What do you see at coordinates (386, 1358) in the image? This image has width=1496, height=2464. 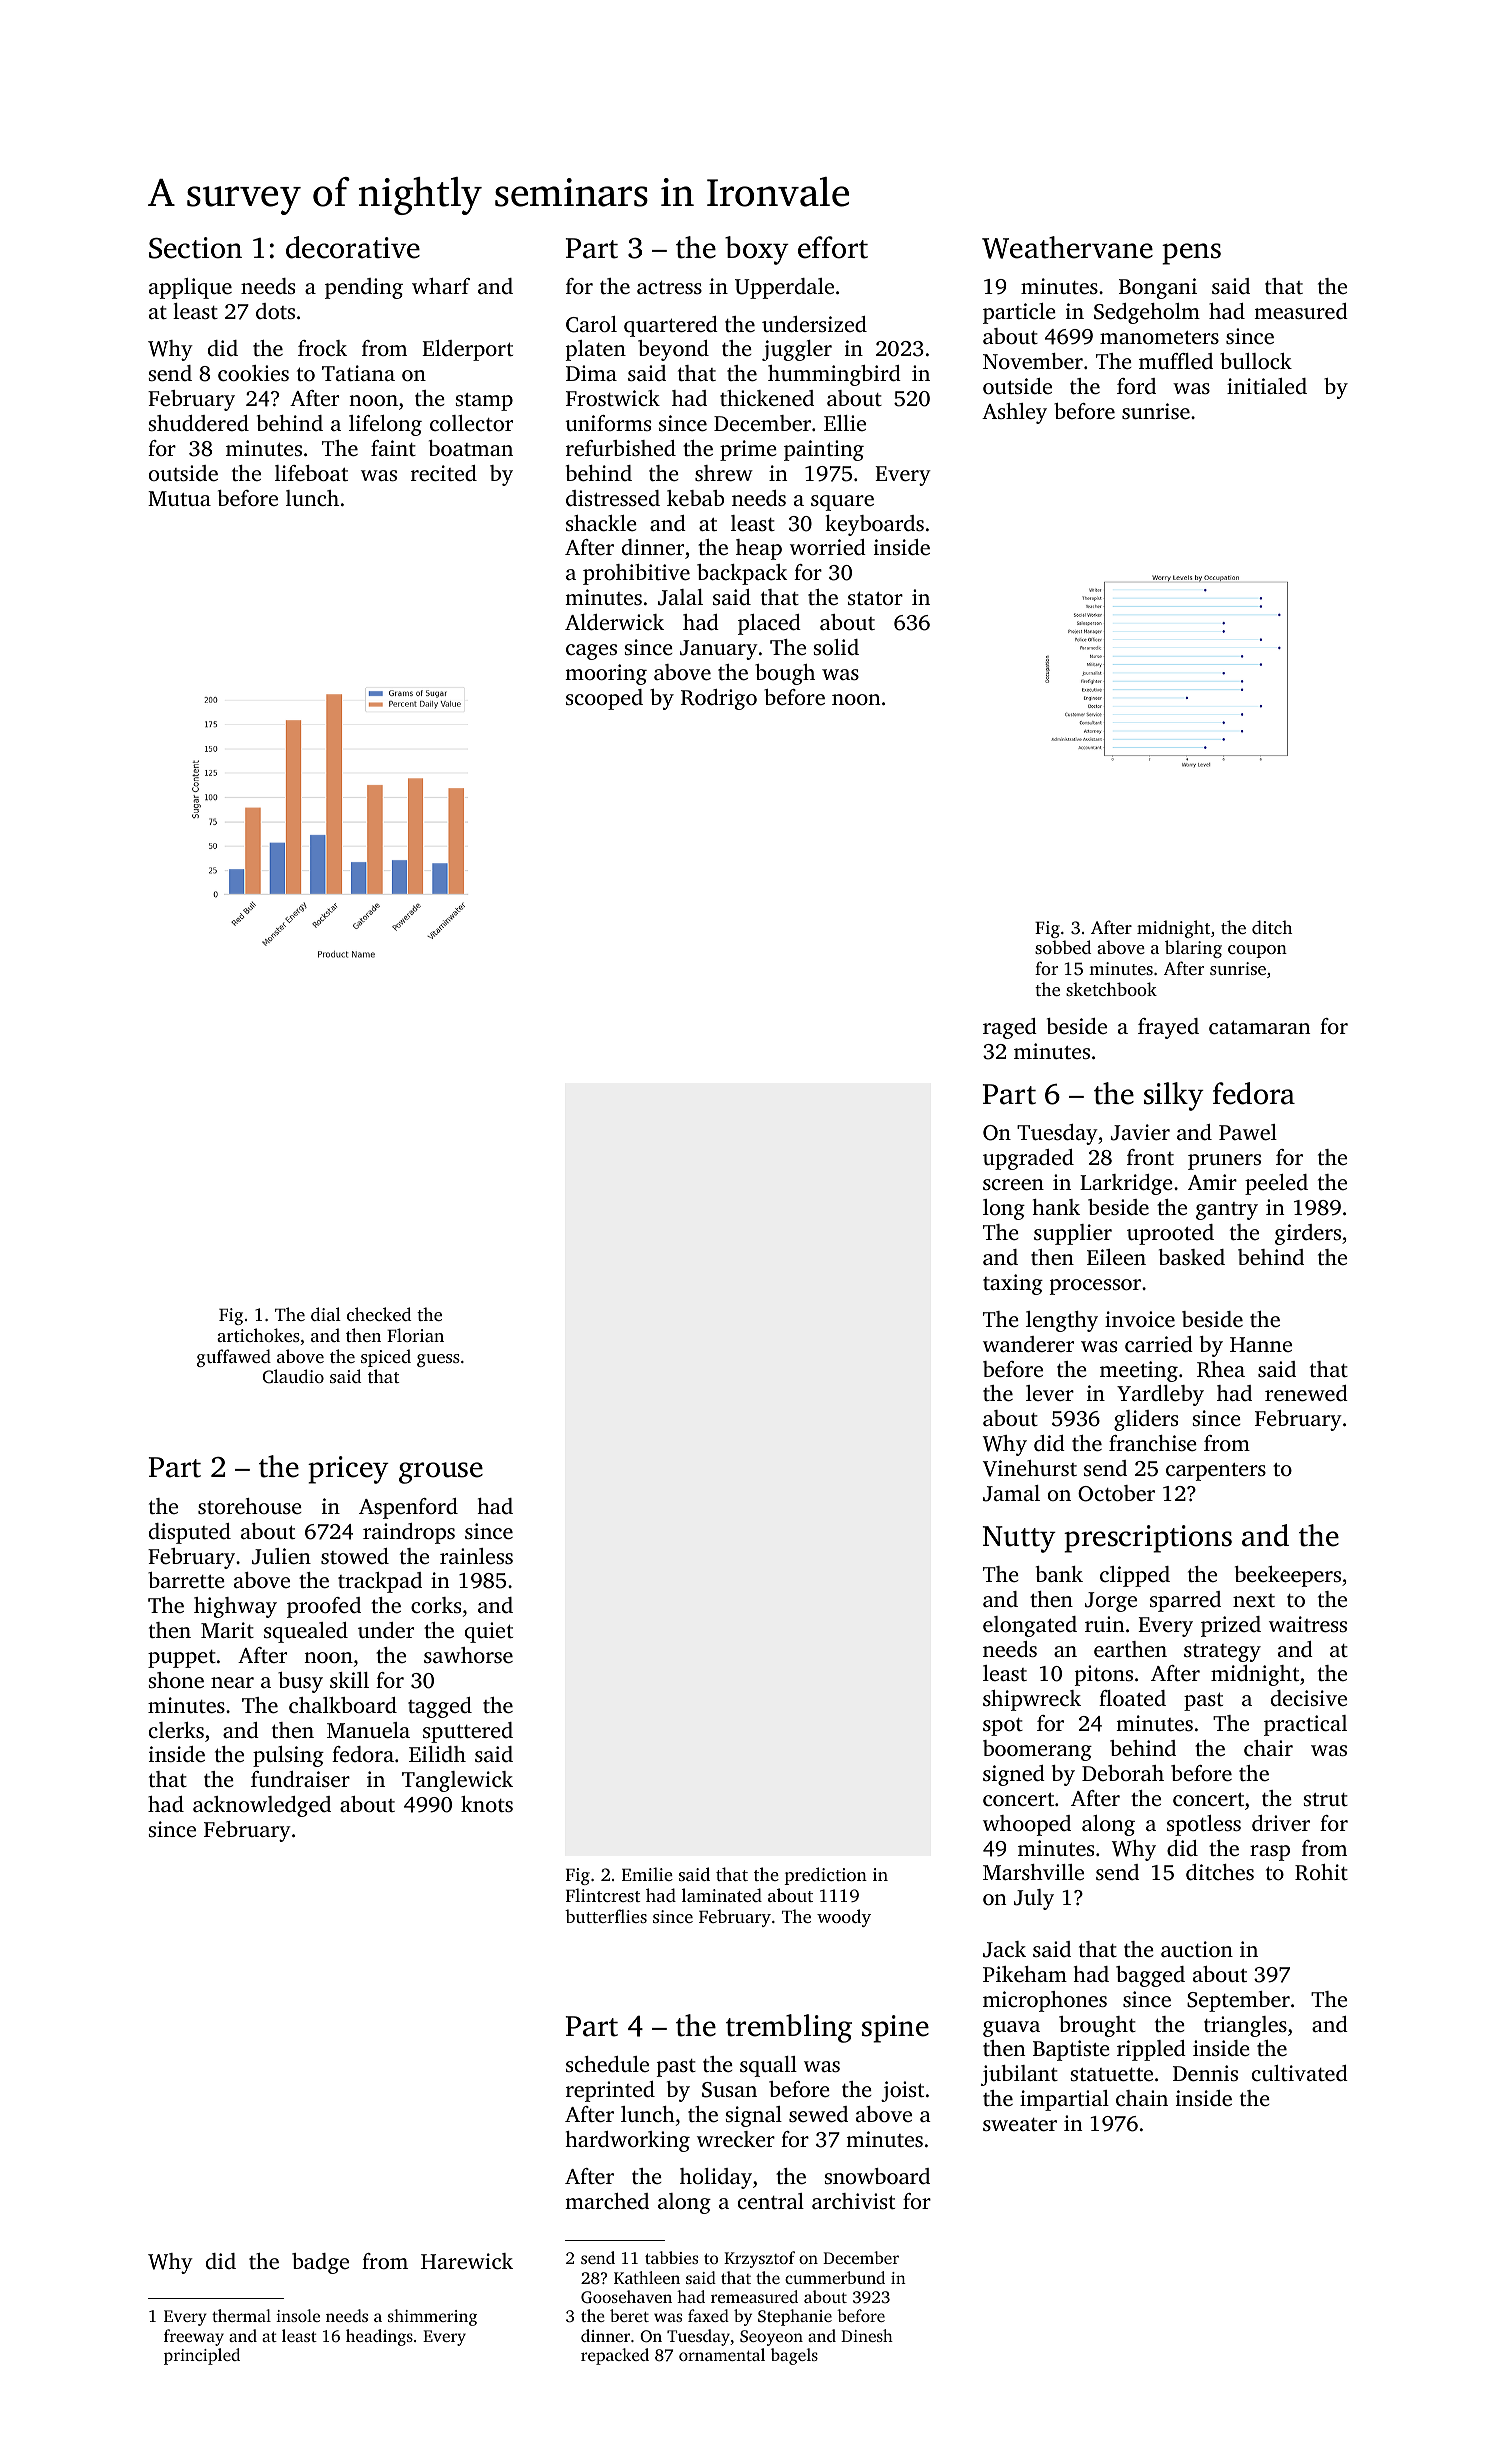 I see `spiced` at bounding box center [386, 1358].
